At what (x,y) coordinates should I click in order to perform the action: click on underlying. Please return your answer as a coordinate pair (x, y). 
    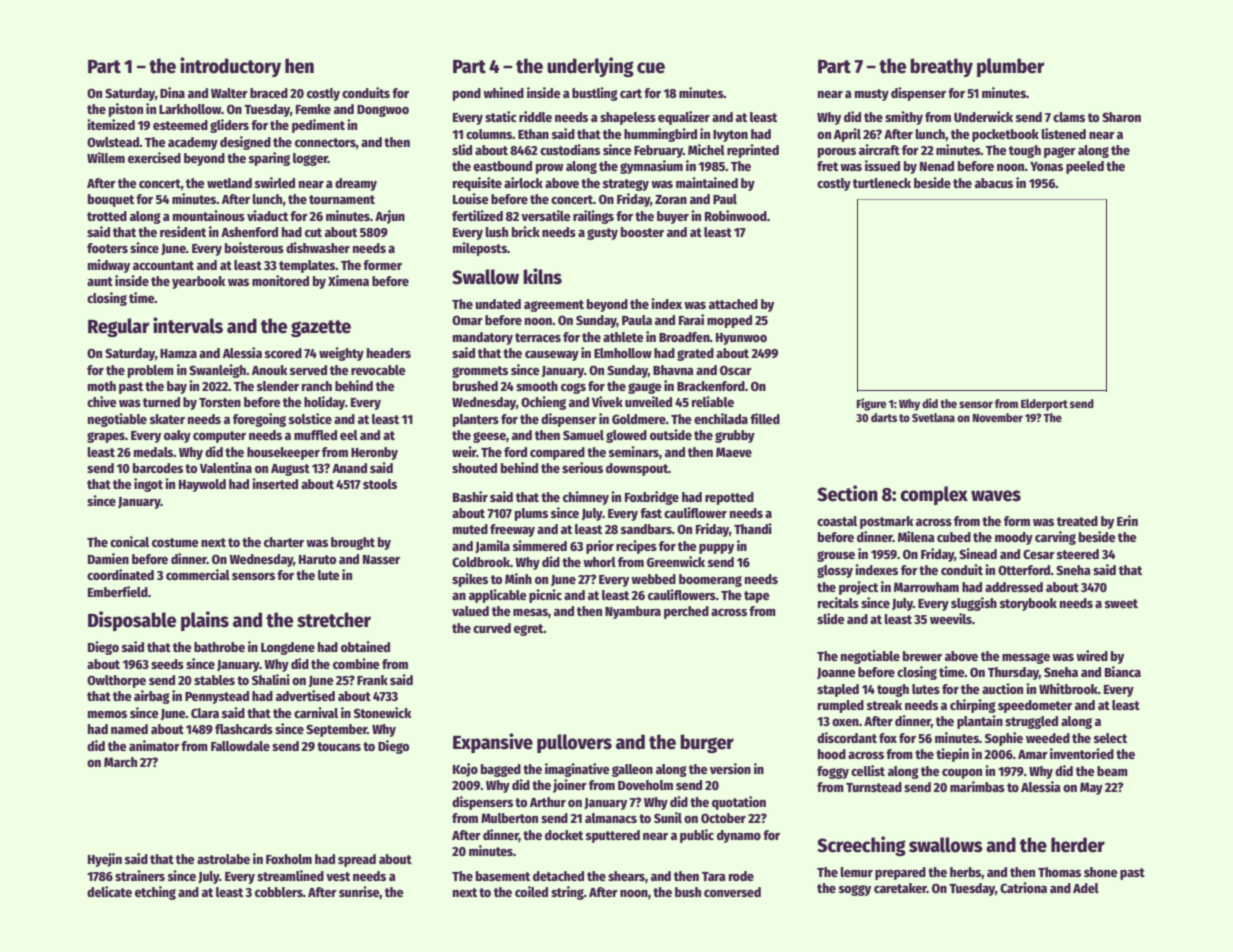
    Looking at the image, I should click on (590, 67).
